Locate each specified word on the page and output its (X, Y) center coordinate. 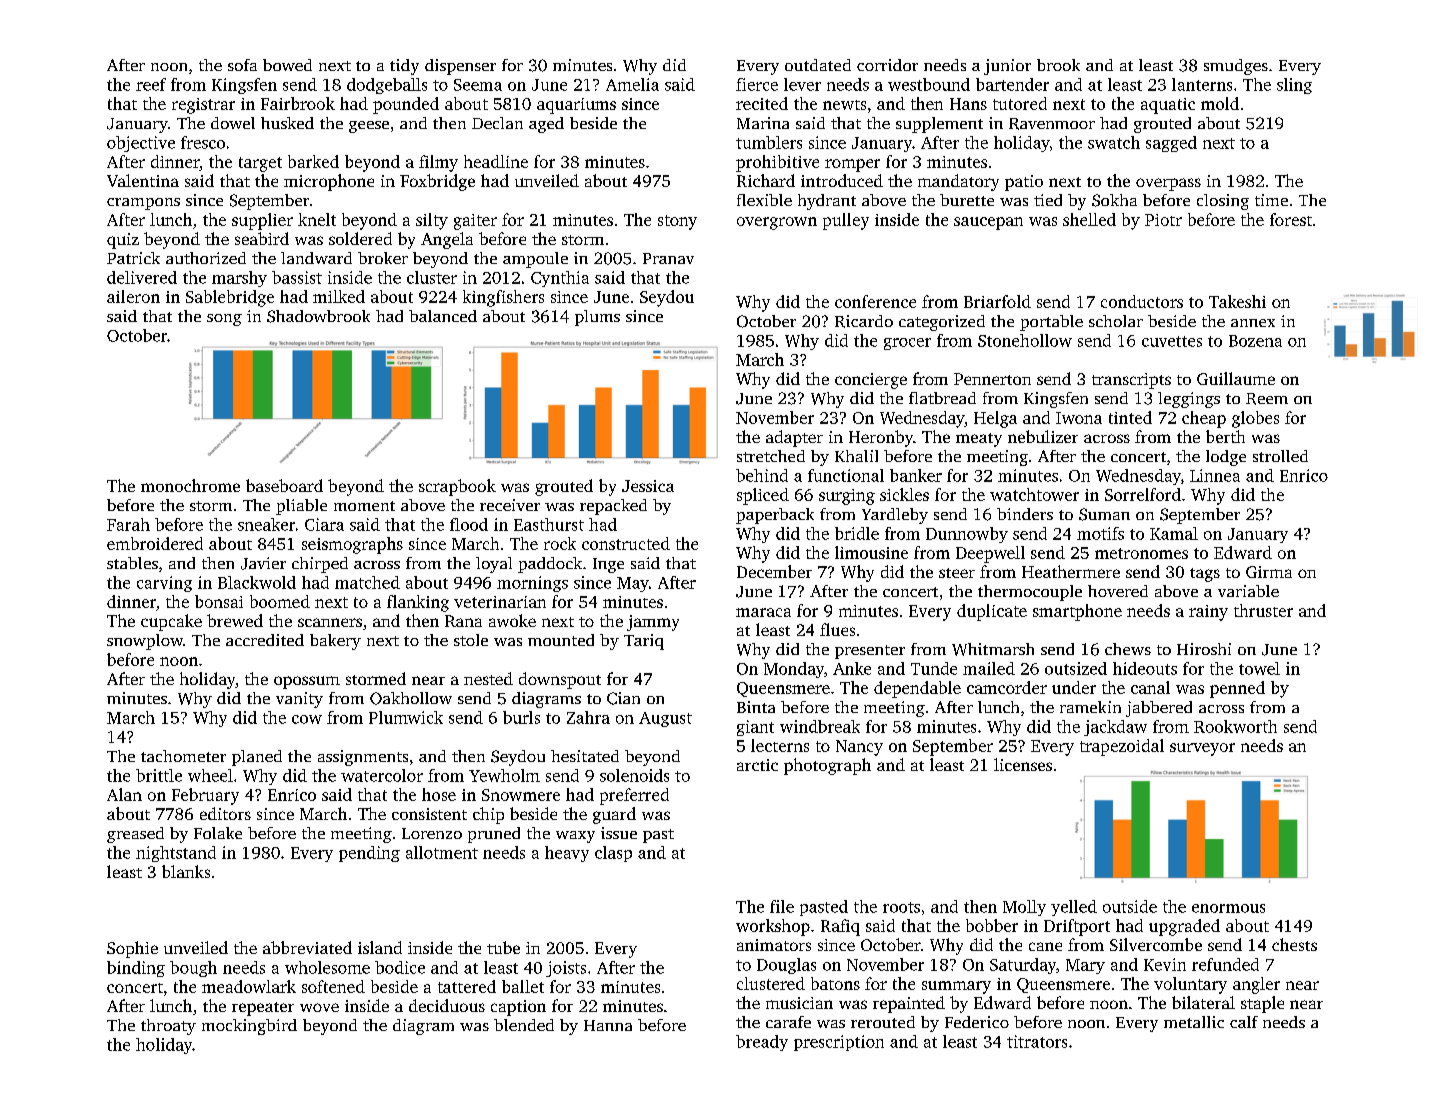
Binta (756, 707)
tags (1205, 575)
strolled (1280, 456)
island (380, 947)
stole (471, 640)
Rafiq (840, 927)
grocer (907, 344)
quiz (123, 241)
